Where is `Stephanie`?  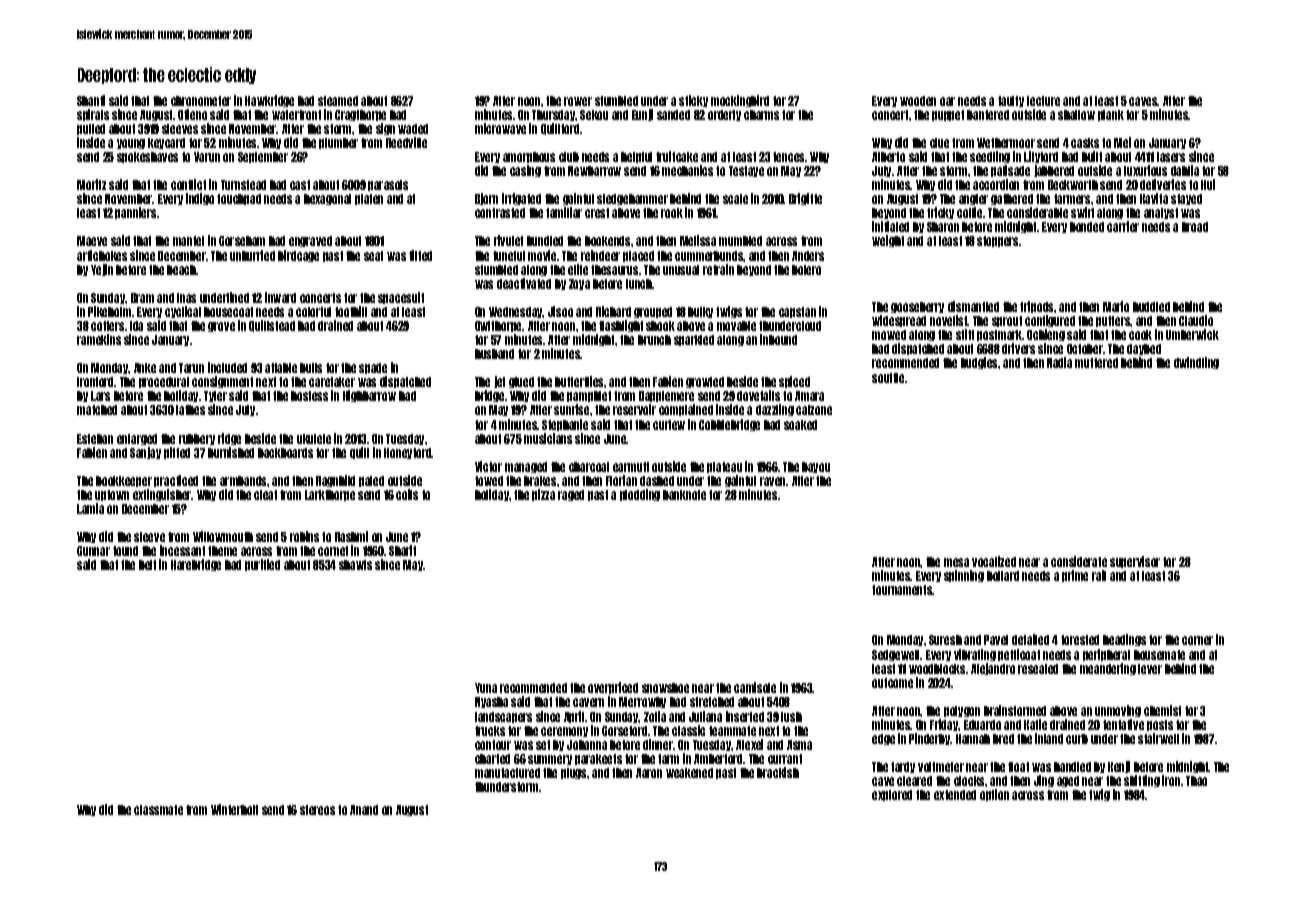
Stephanie is located at coordinates (565, 425).
